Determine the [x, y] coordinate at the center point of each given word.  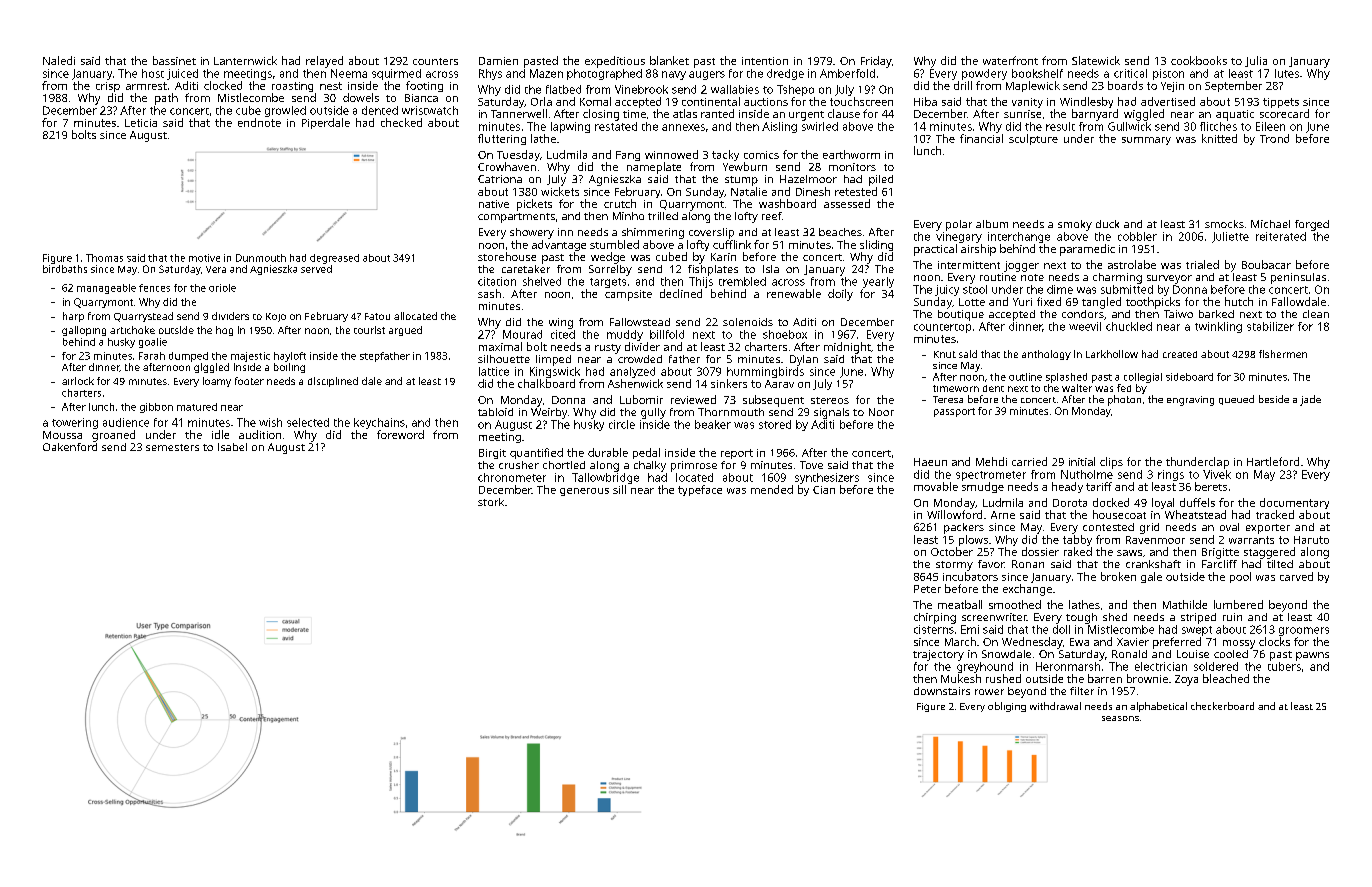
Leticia [141, 123]
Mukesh [961, 678]
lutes [1287, 73]
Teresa [948, 399]
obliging [1007, 707]
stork [491, 502]
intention [765, 61]
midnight [847, 348]
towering [75, 423]
